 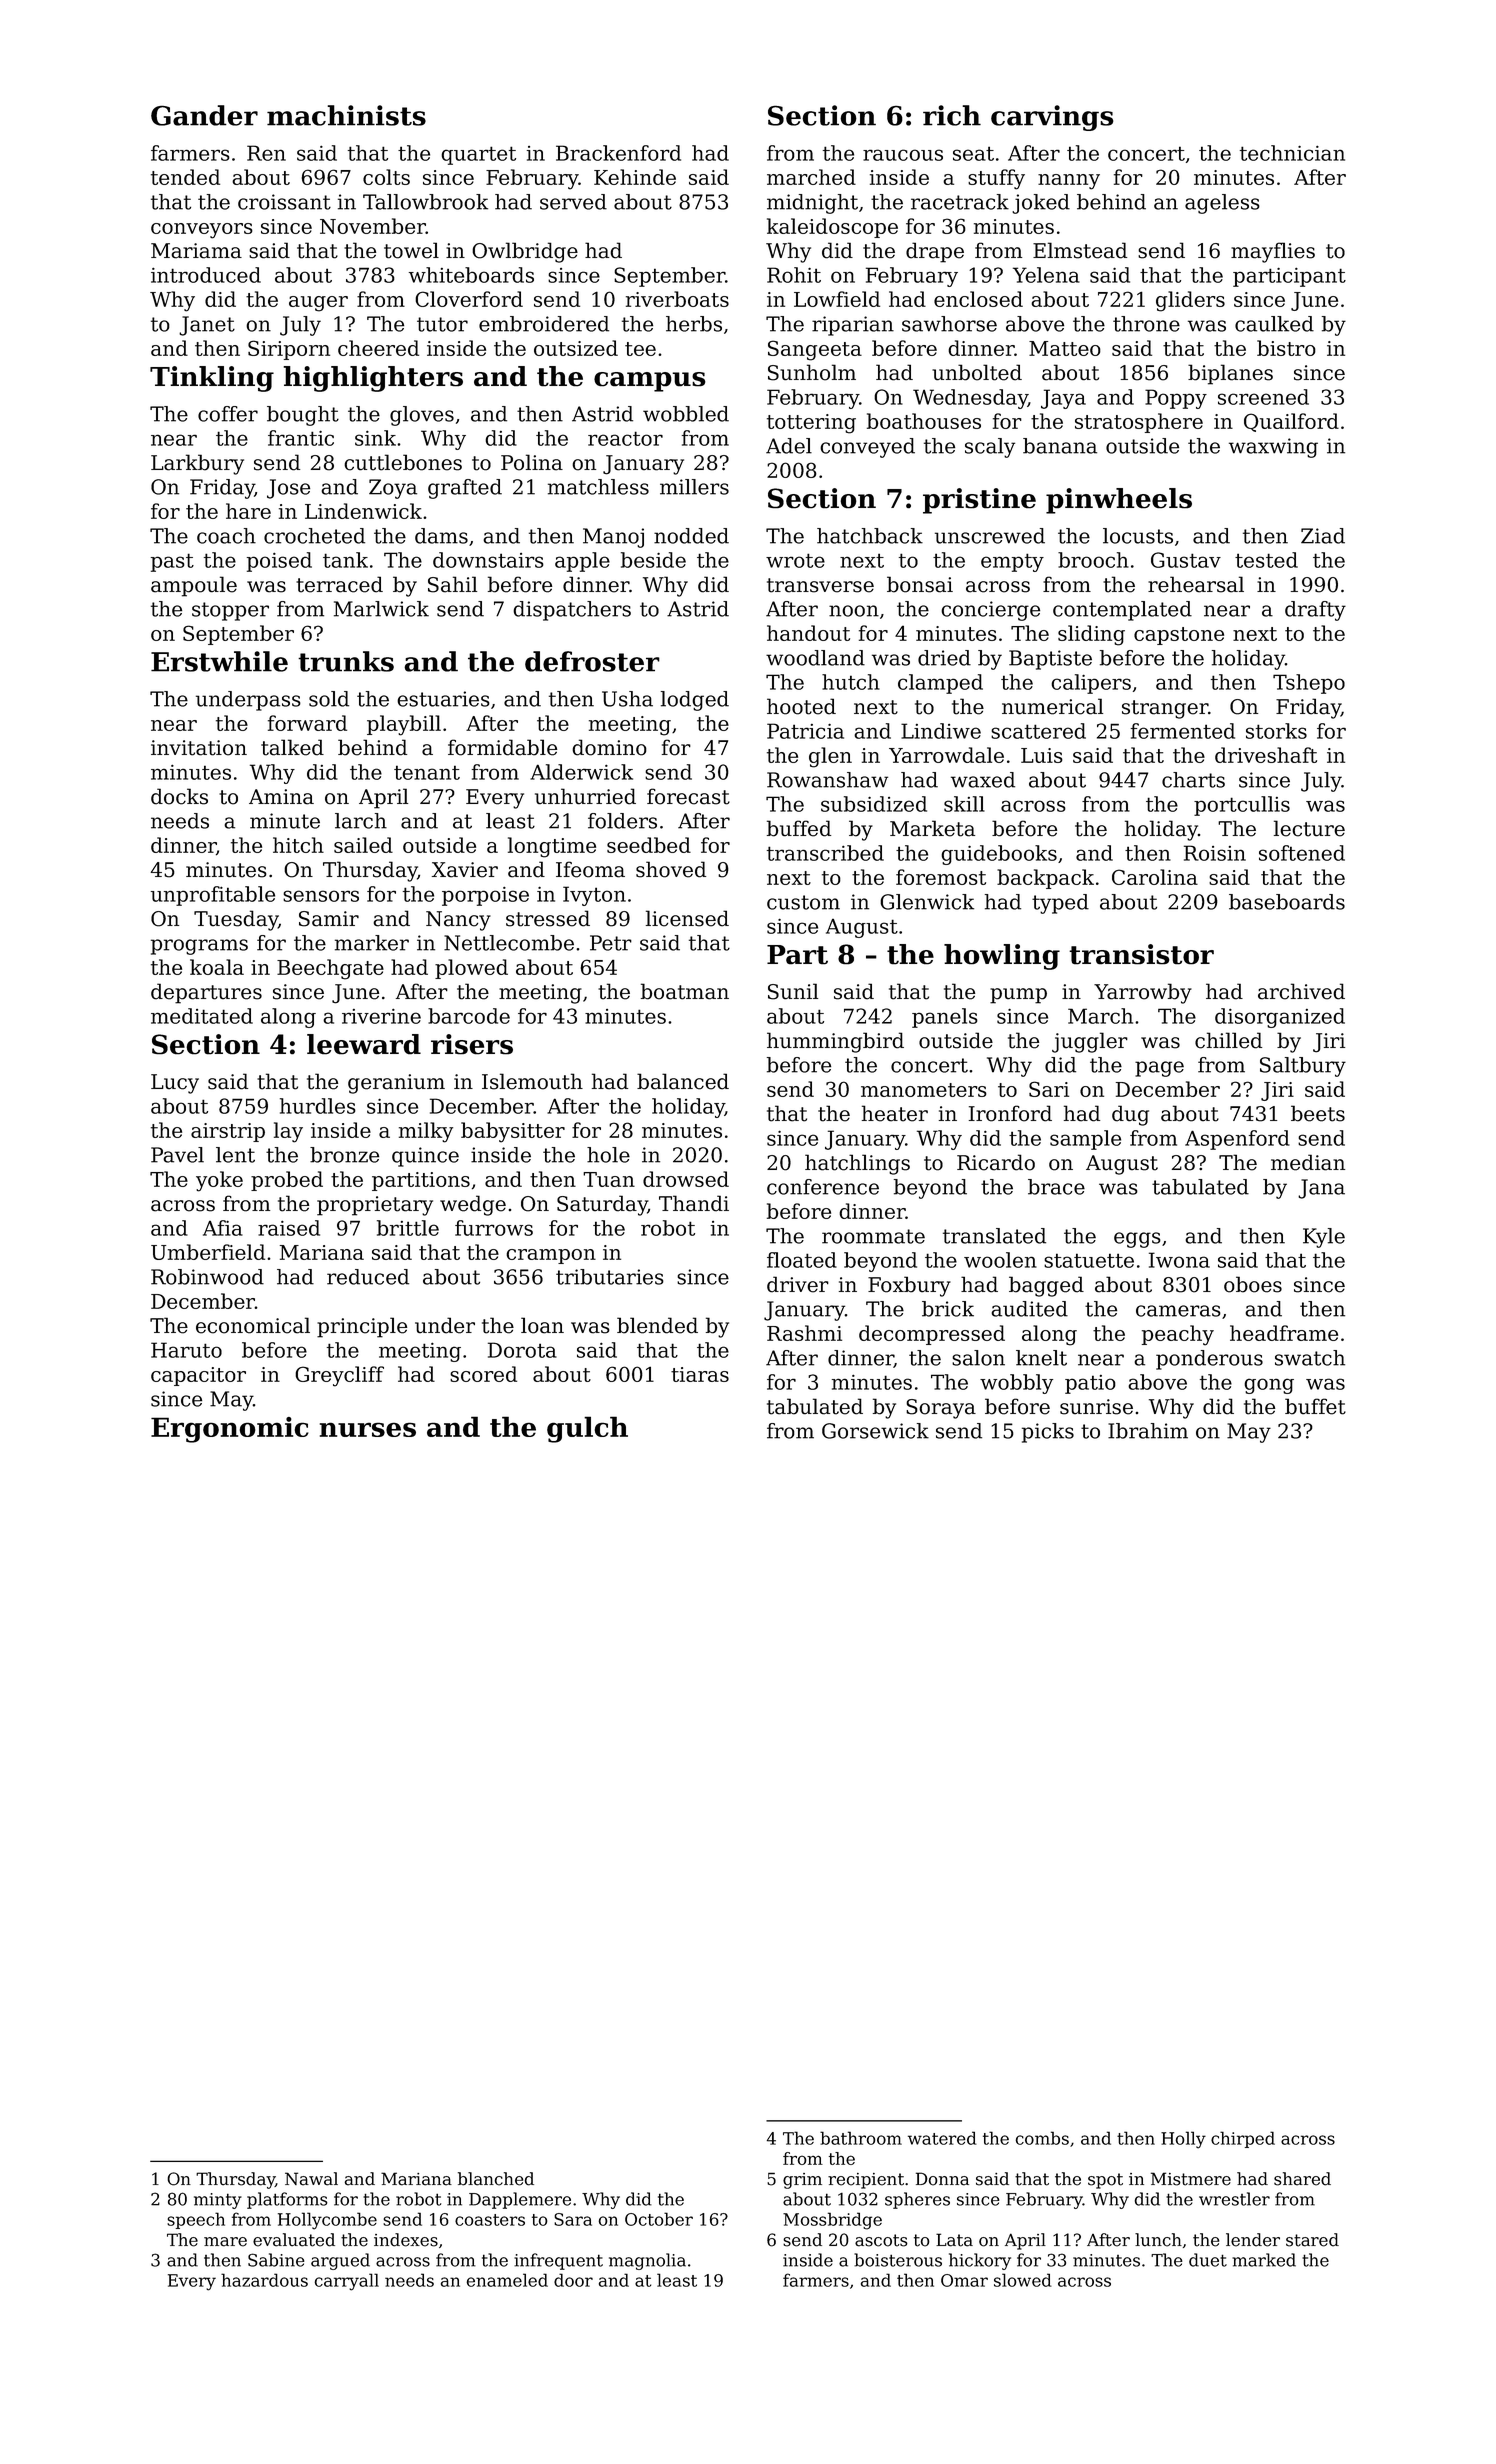 What do you see at coordinates (368, 1429) in the page?
I see `nurses` at bounding box center [368, 1429].
